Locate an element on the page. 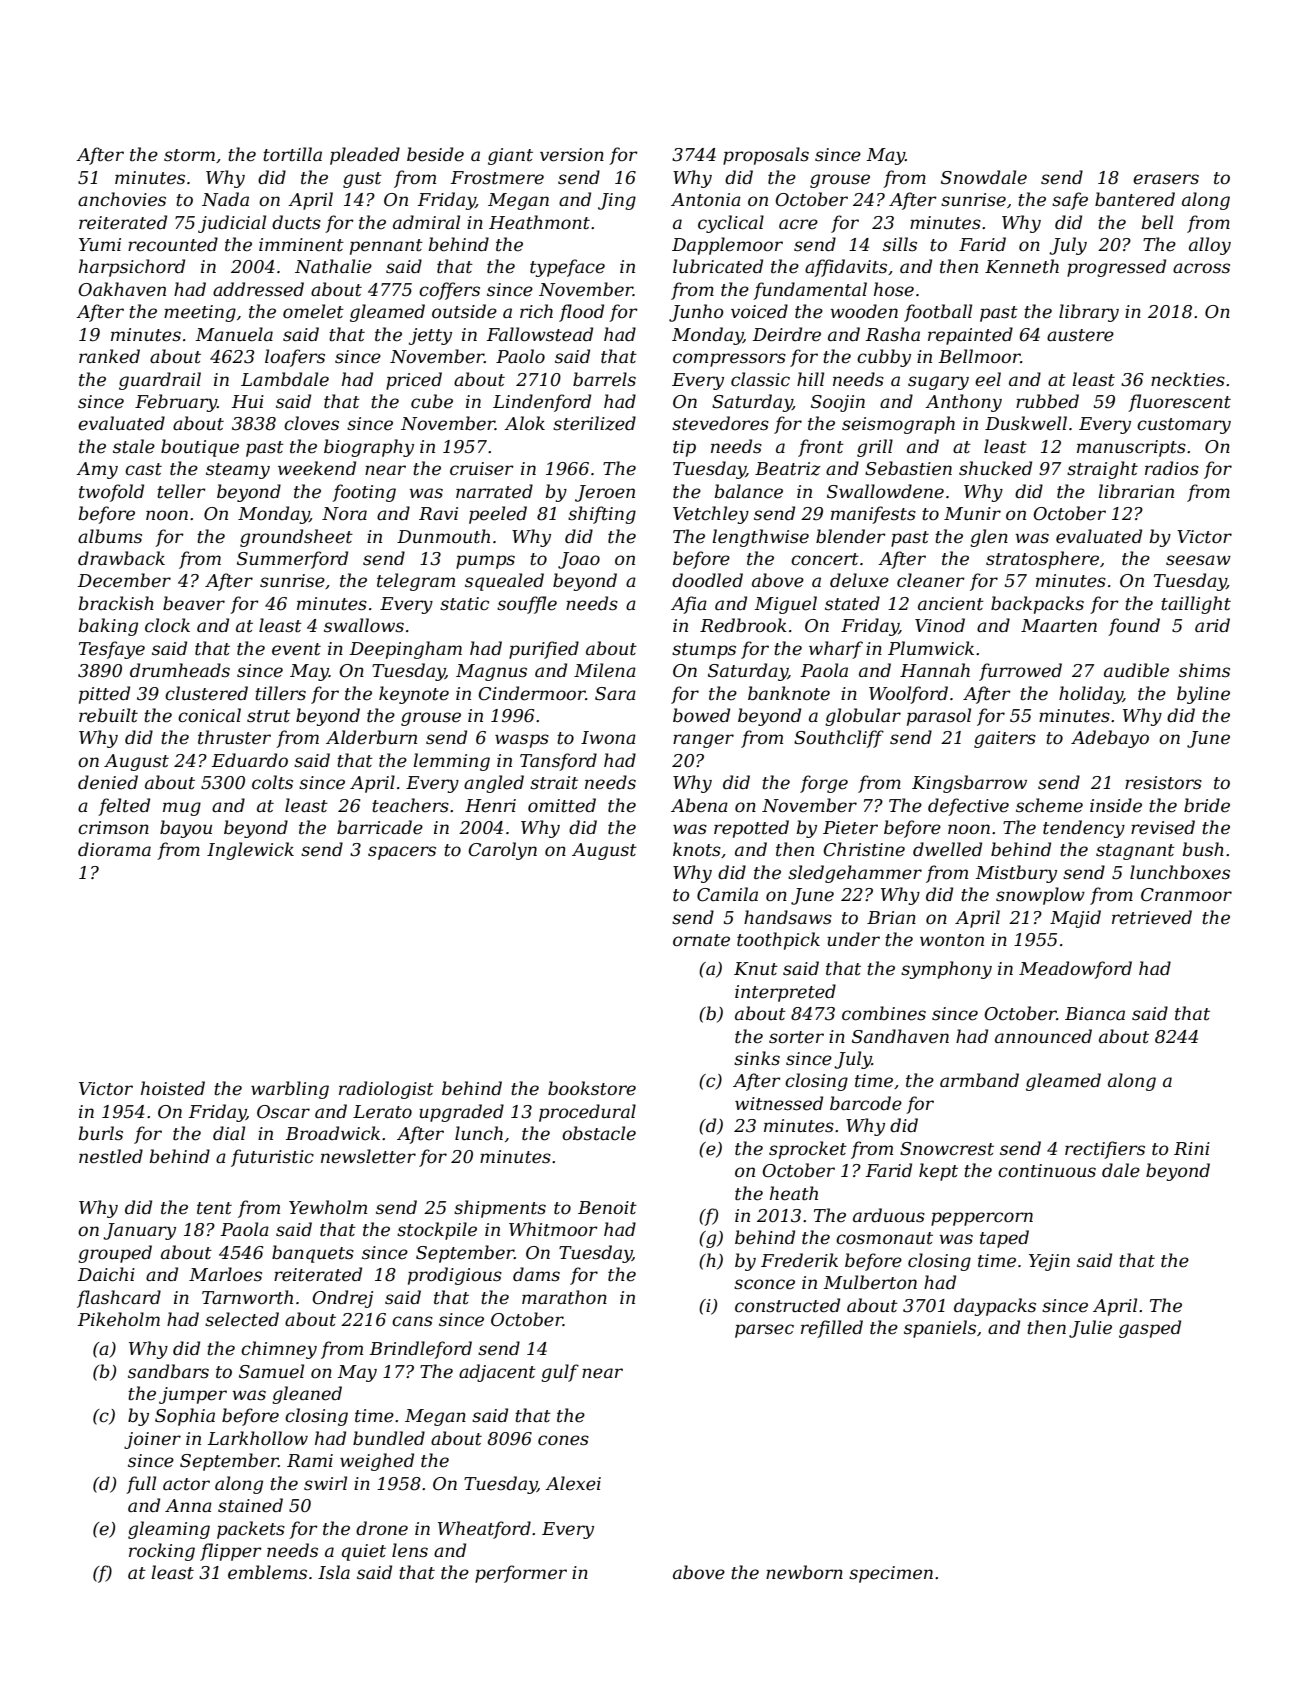 This page has width=1309, height=1695. Julie is located at coordinates (1090, 1329).
